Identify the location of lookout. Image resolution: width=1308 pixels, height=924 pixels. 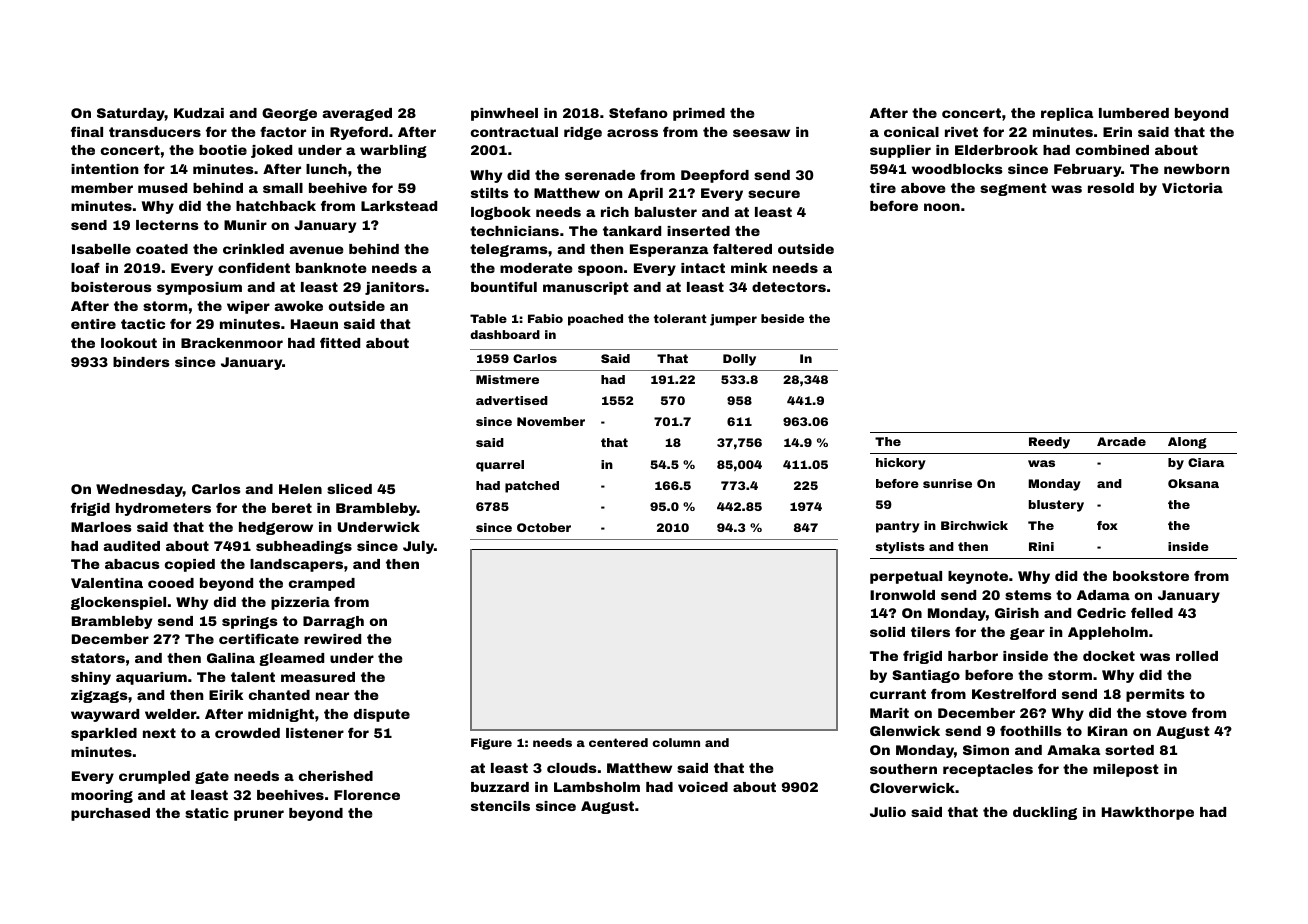
(129, 343).
